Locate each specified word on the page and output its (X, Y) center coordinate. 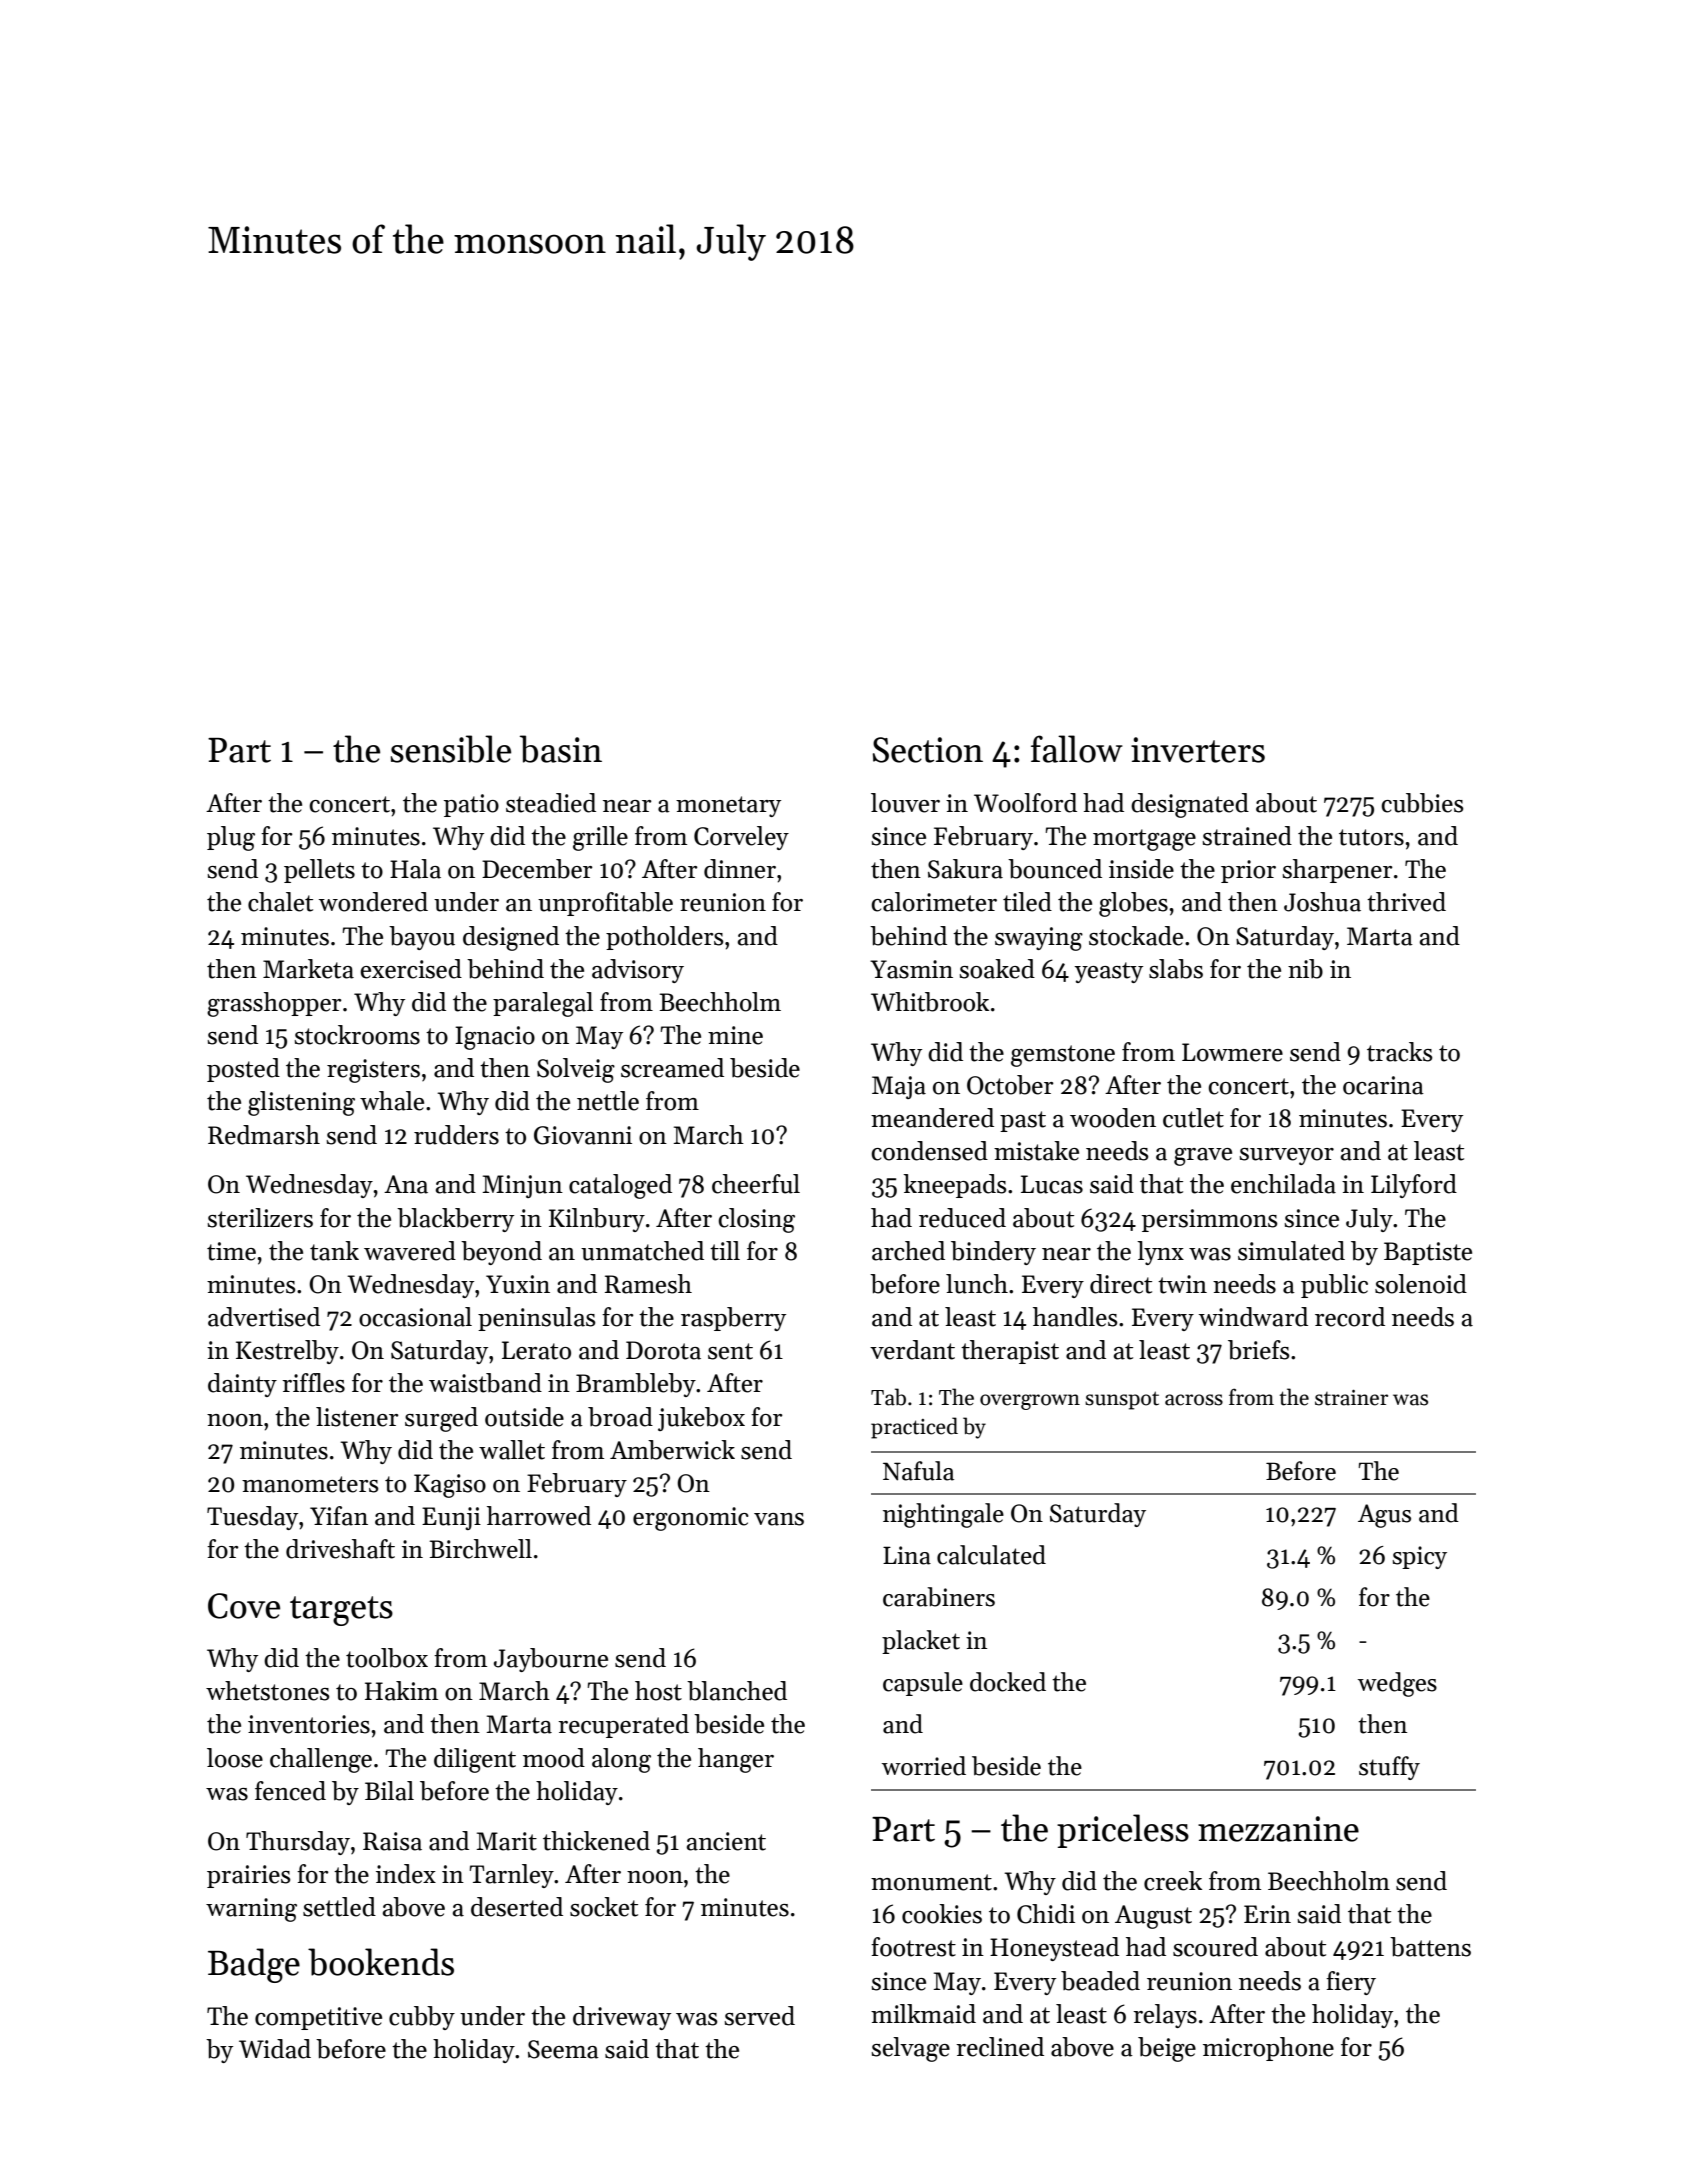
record (1350, 1317)
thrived (1406, 902)
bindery (993, 1253)
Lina (907, 1555)
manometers (310, 1484)
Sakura (965, 869)
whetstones (268, 1691)
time (231, 1251)
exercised (411, 969)
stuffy (1389, 1768)
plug (231, 838)
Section (928, 750)
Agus (1384, 1516)
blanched (737, 1691)
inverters (1198, 750)
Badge (254, 1965)
